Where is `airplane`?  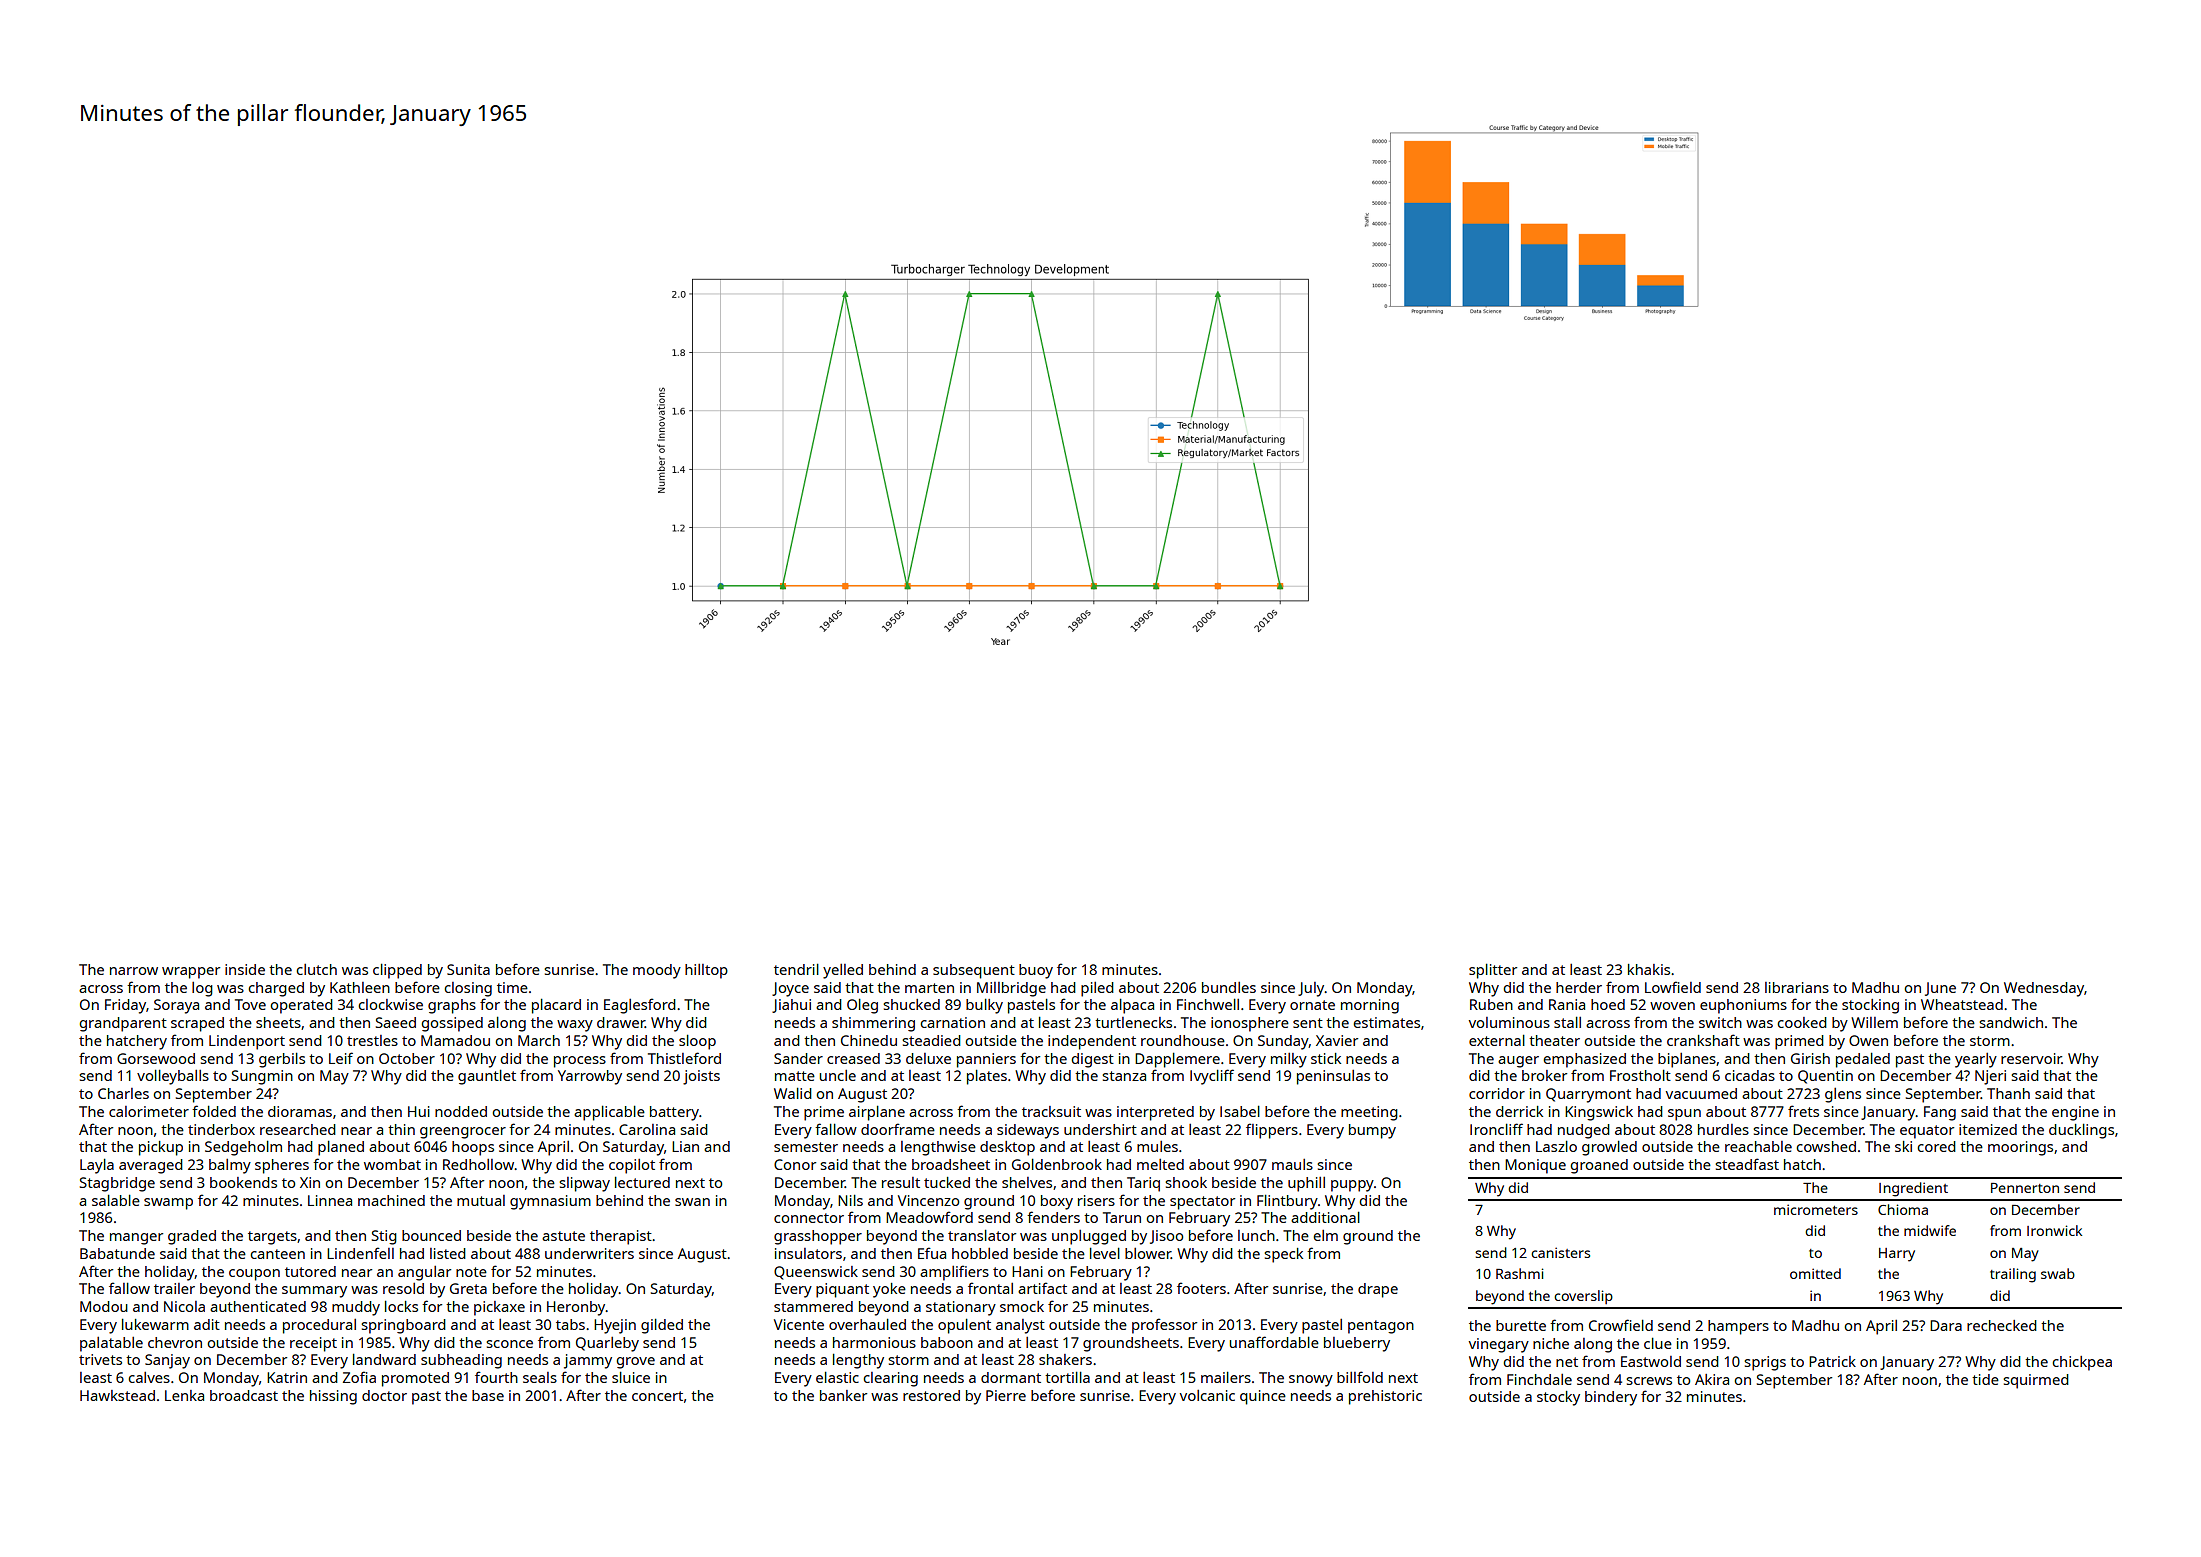 airplane is located at coordinates (877, 1113).
